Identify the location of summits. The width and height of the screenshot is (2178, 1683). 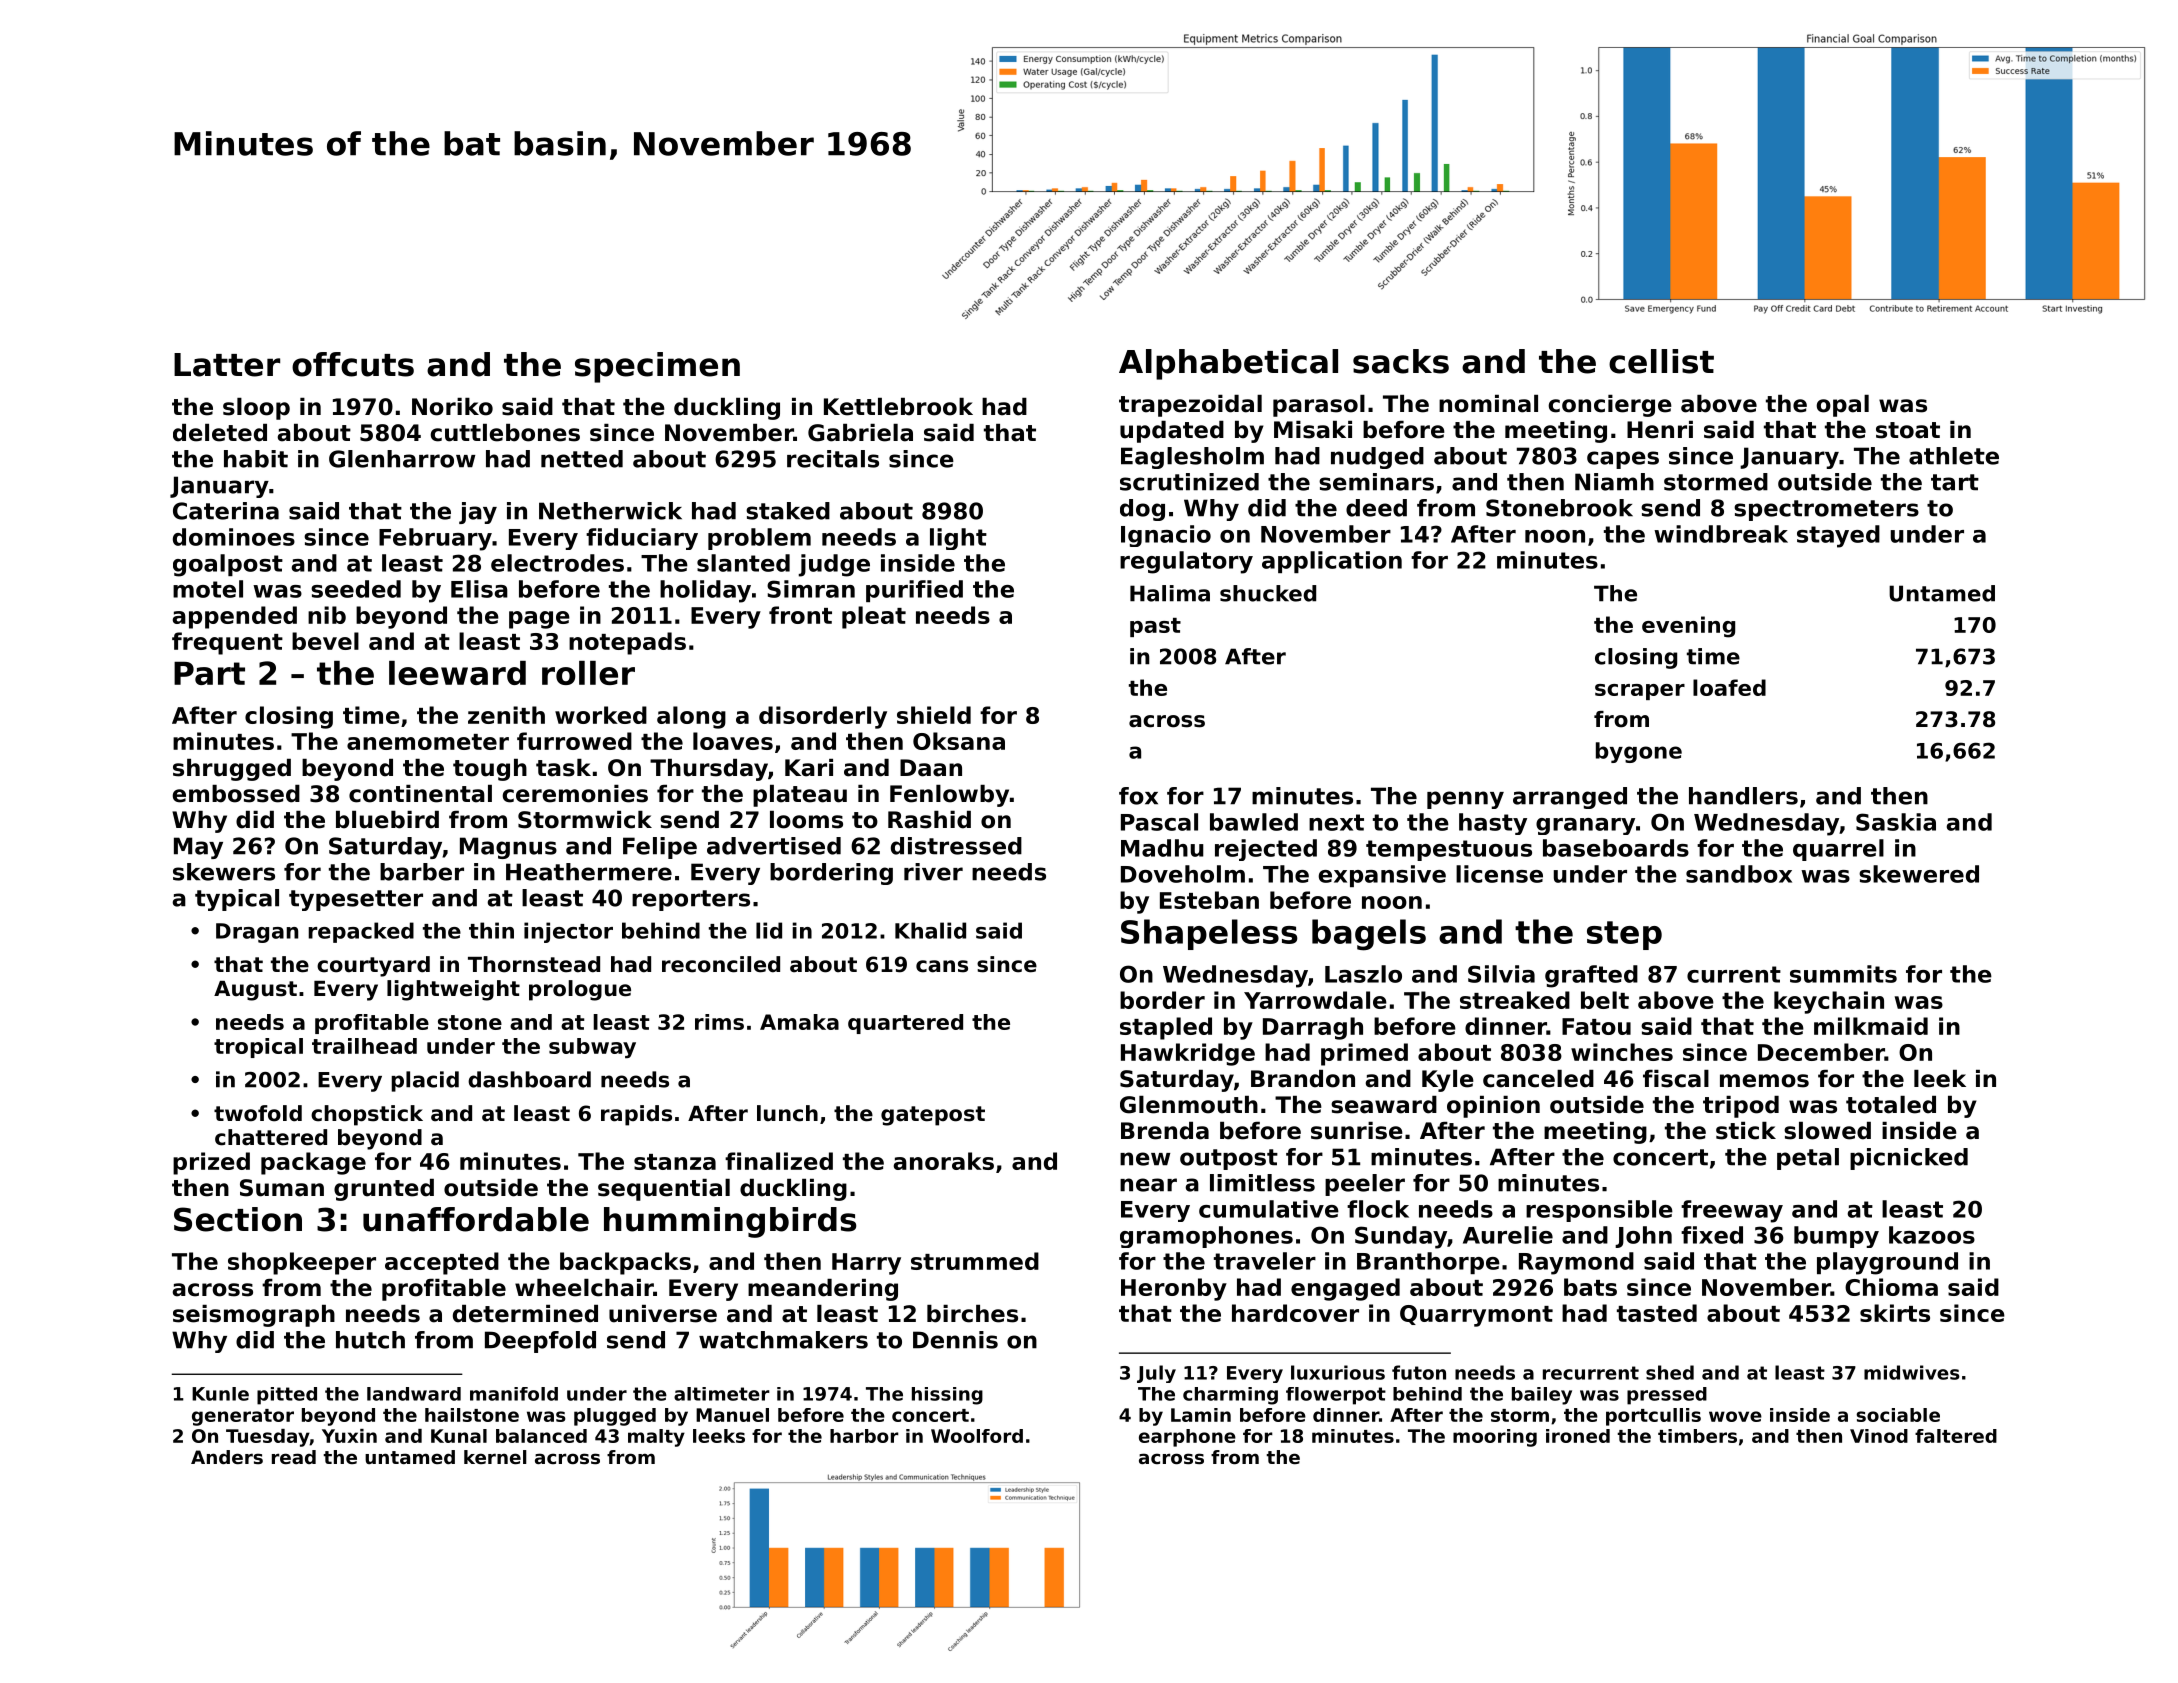
(1843, 974).
